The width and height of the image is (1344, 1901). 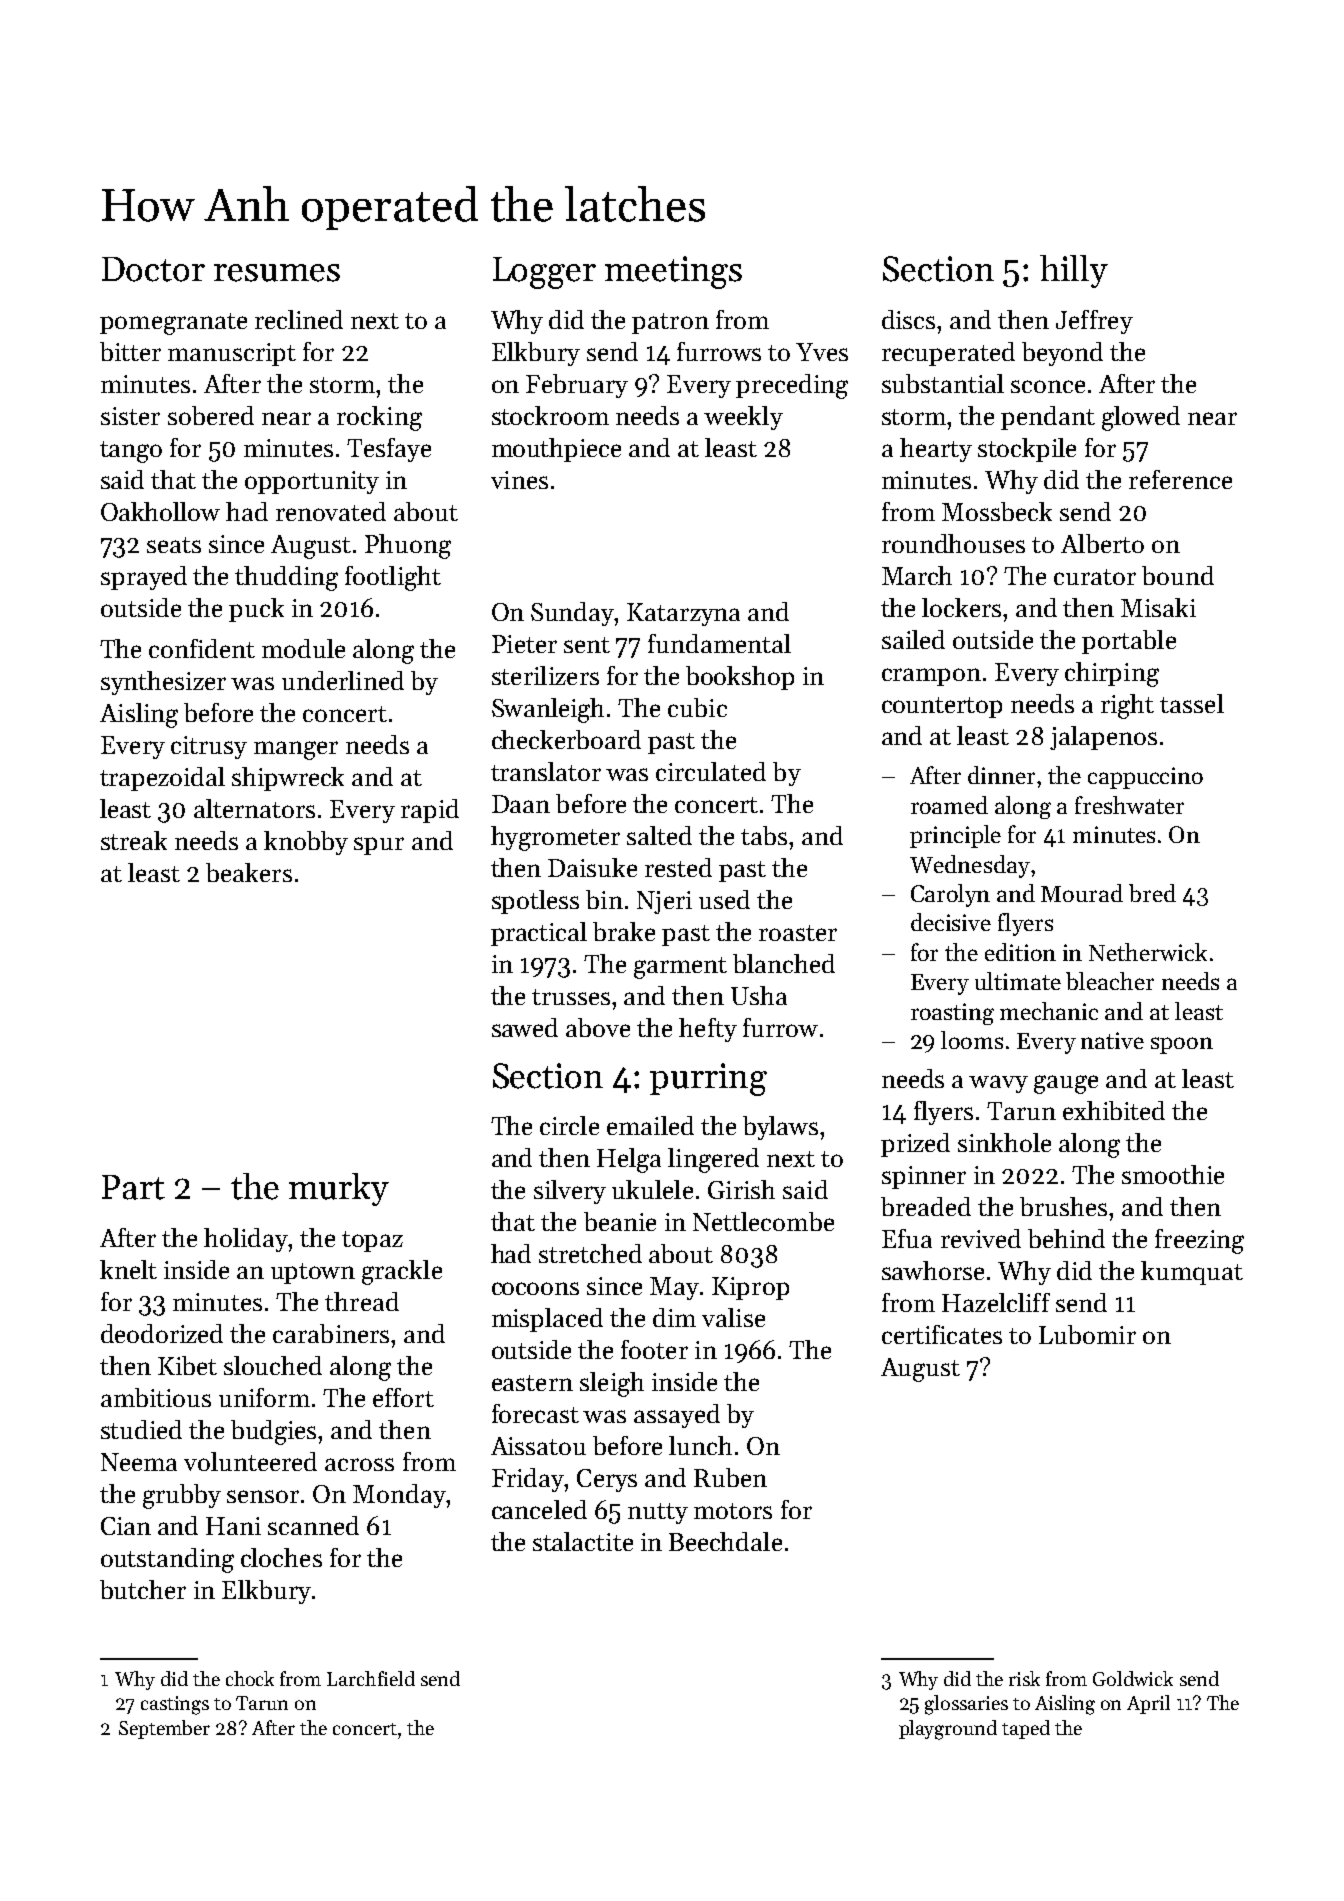 What do you see at coordinates (273, 1365) in the image?
I see `slouched` at bounding box center [273, 1365].
